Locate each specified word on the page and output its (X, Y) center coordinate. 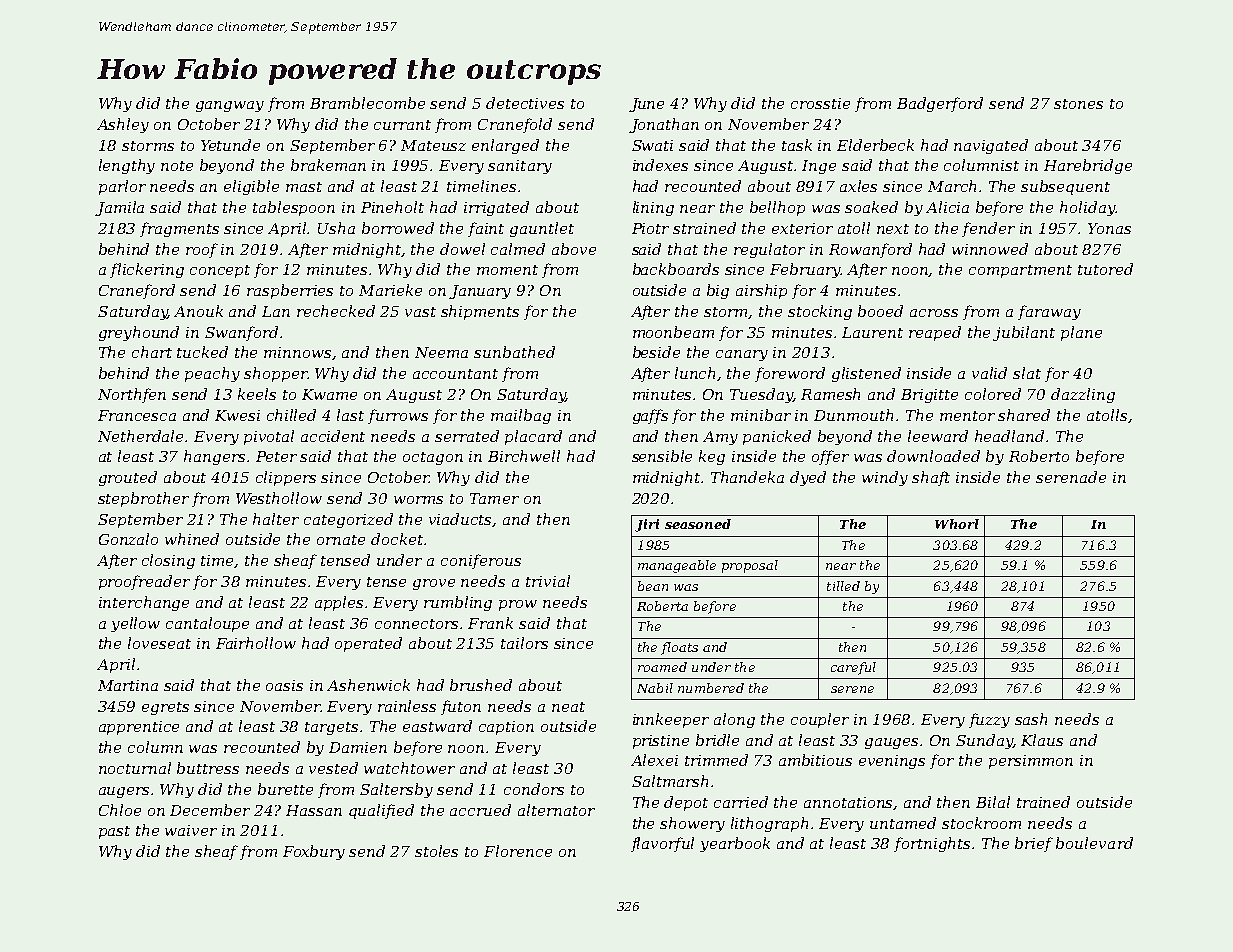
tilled (843, 586)
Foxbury (314, 852)
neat (568, 707)
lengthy (127, 166)
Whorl (957, 524)
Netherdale (142, 436)
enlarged (505, 146)
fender (988, 229)
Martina (128, 685)
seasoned (698, 524)
